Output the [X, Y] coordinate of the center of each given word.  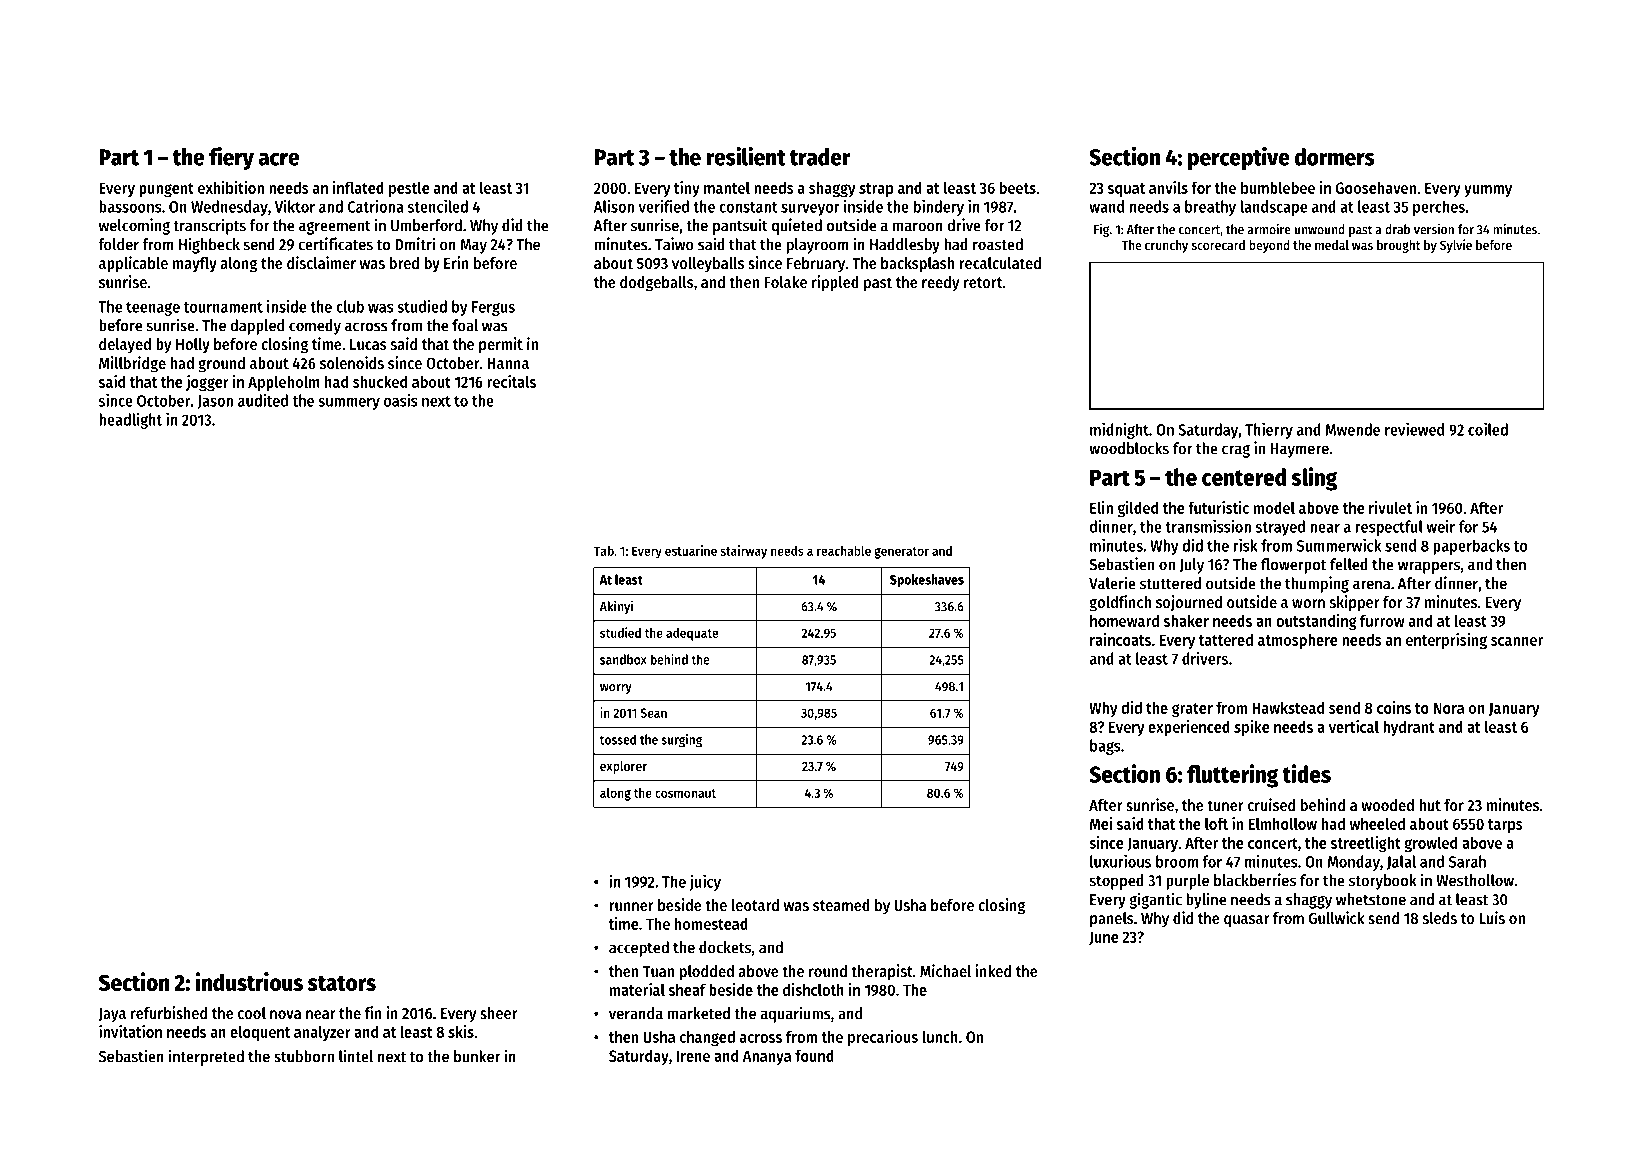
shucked [380, 381]
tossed [618, 739]
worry [616, 689]
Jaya [112, 1015]
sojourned [1189, 603]
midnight [1119, 430]
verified [663, 206]
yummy [1488, 191]
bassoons [130, 206]
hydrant [1409, 728]
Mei [1101, 823]
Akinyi [616, 607]
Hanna [508, 363]
